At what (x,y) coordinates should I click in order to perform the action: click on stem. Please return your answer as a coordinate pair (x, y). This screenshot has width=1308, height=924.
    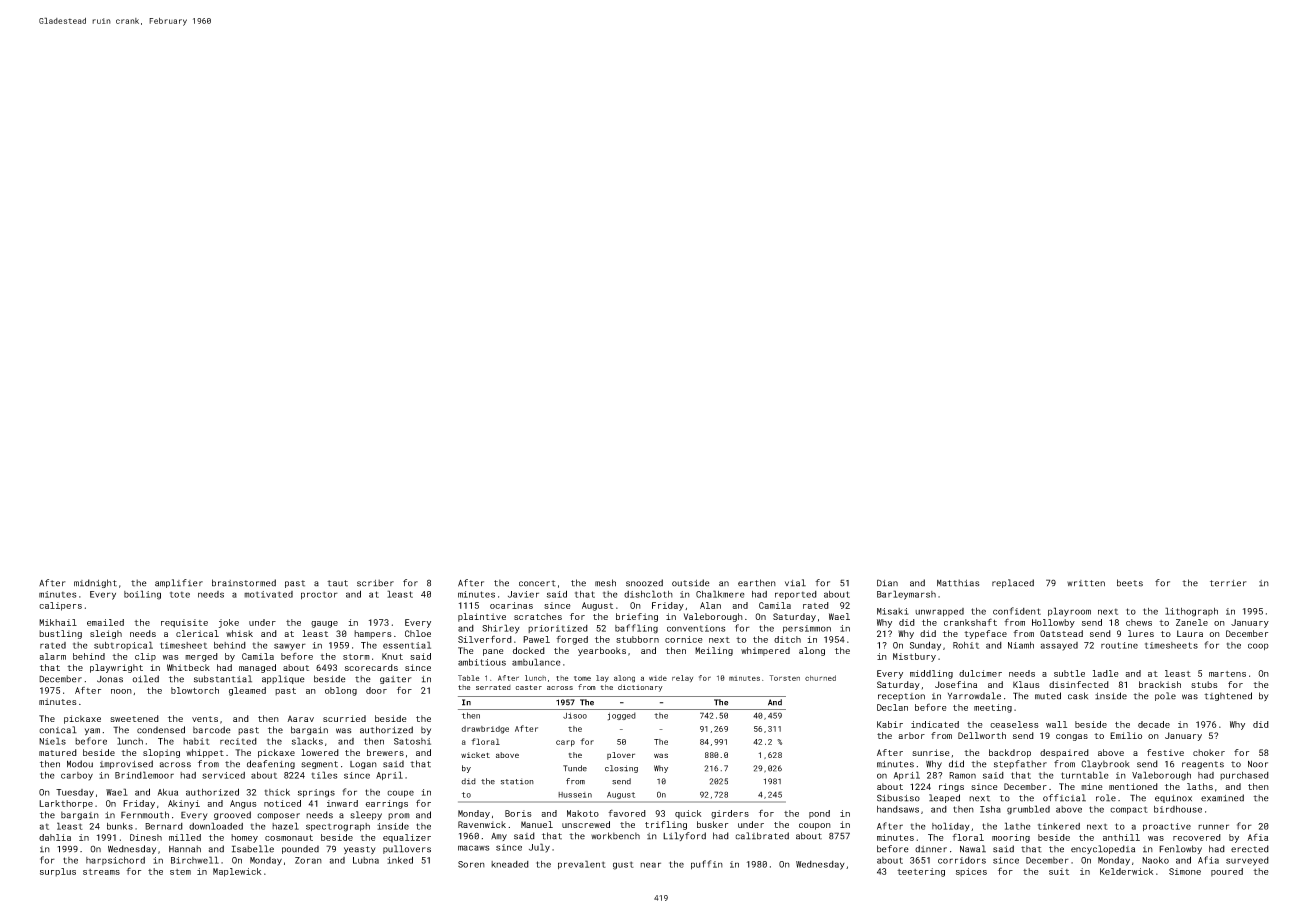
    Looking at the image, I should click on (180, 872).
